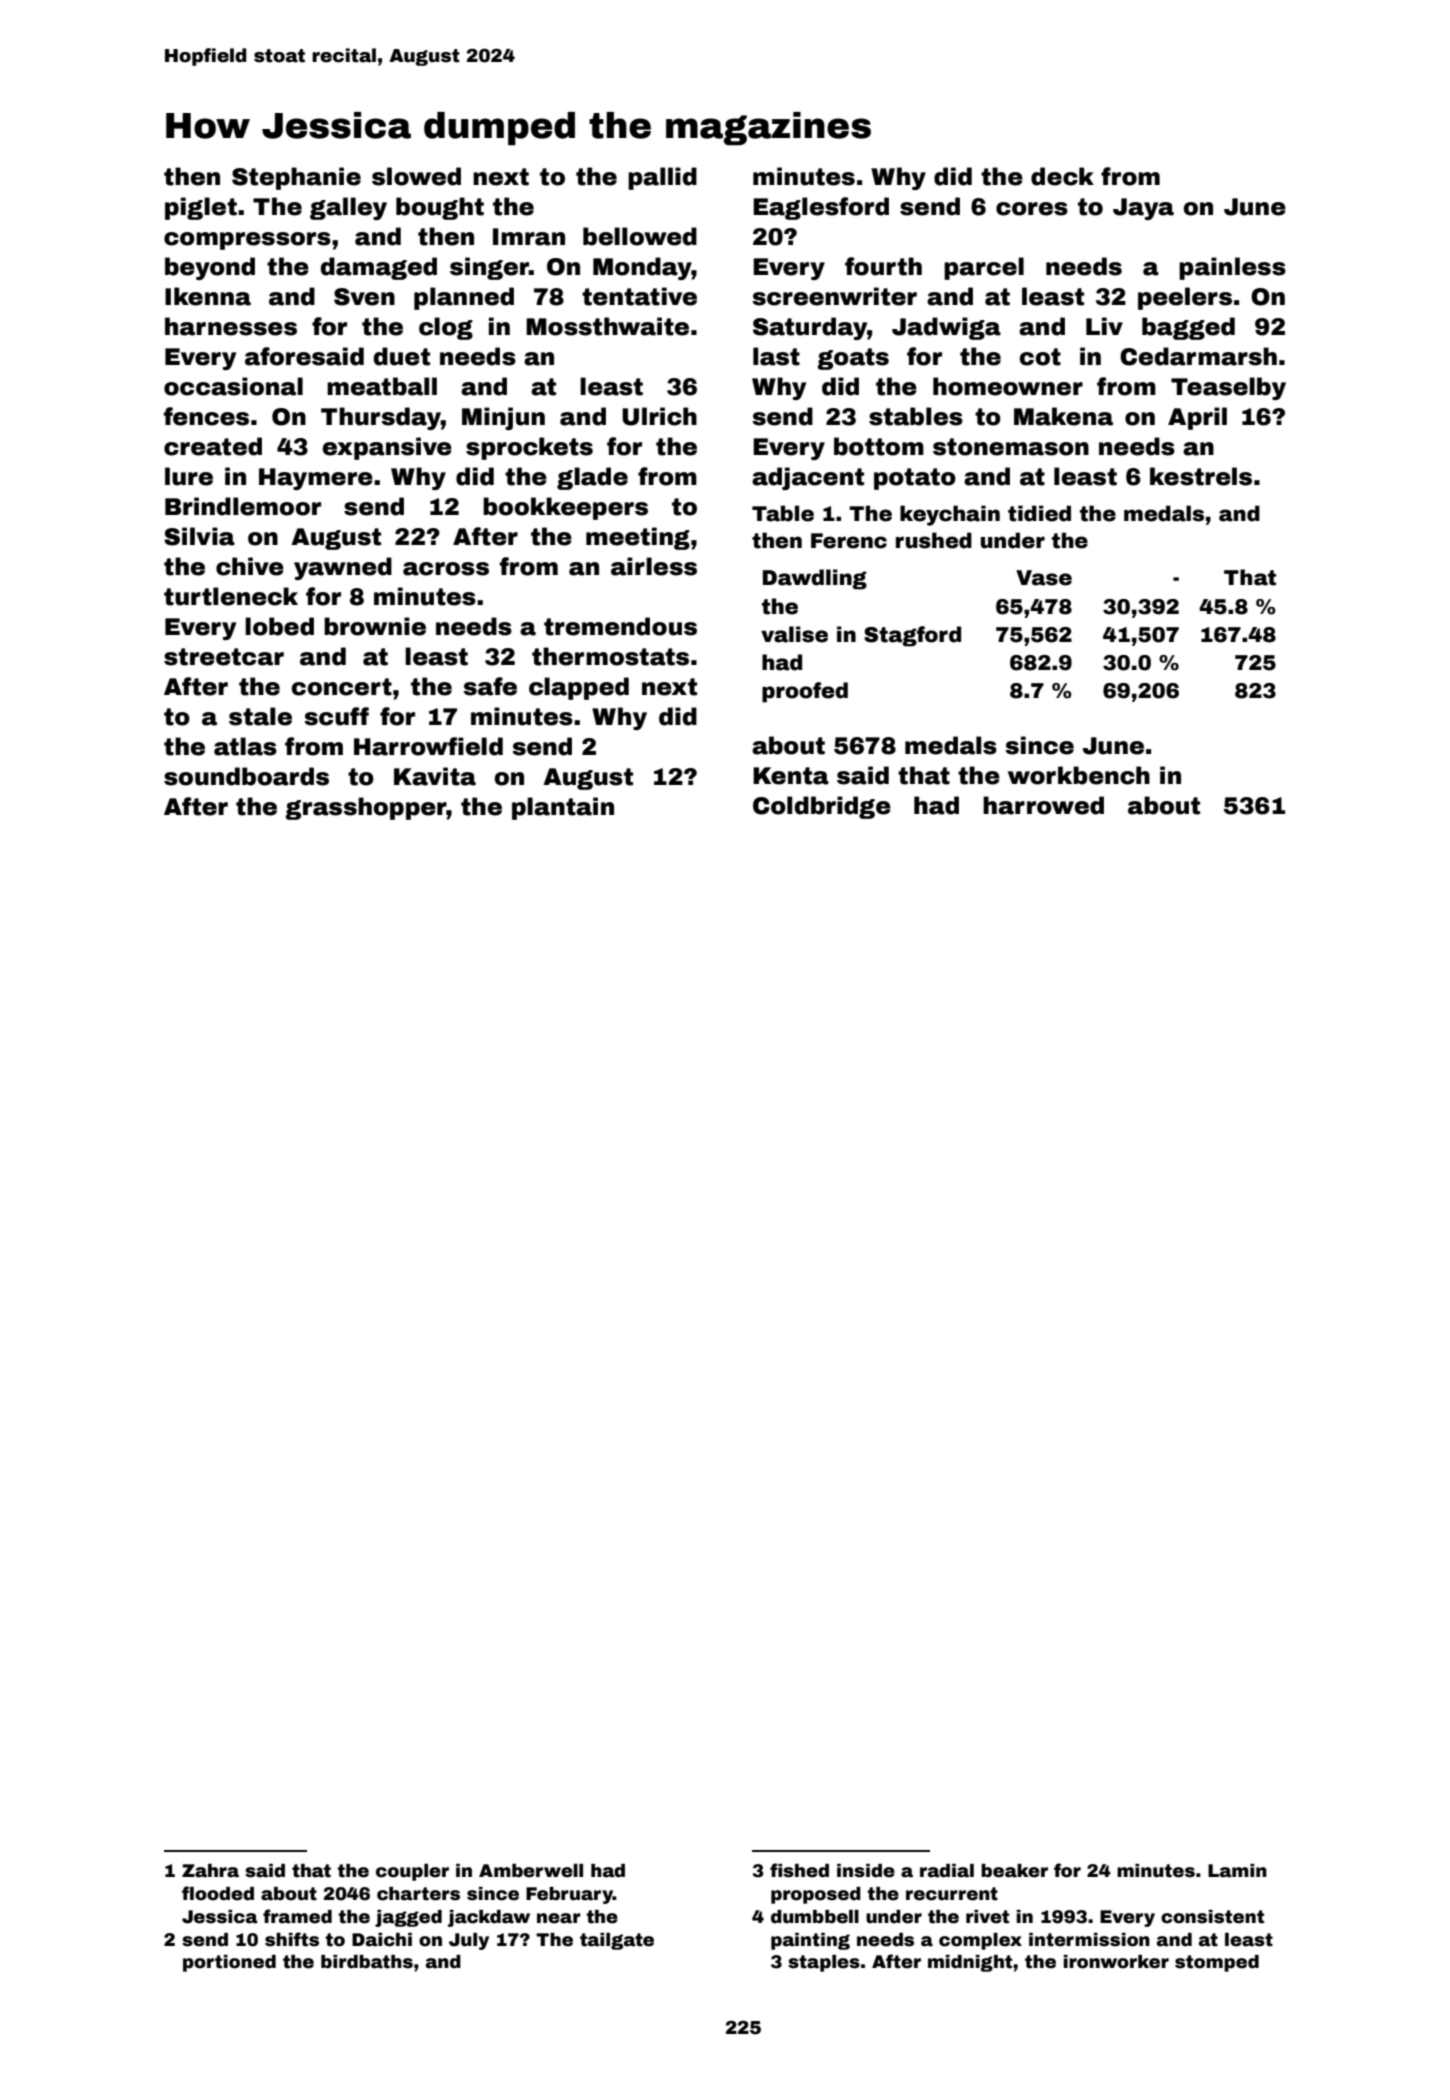 The image size is (1450, 2100). What do you see at coordinates (799, 1870) in the screenshot?
I see `fished` at bounding box center [799, 1870].
